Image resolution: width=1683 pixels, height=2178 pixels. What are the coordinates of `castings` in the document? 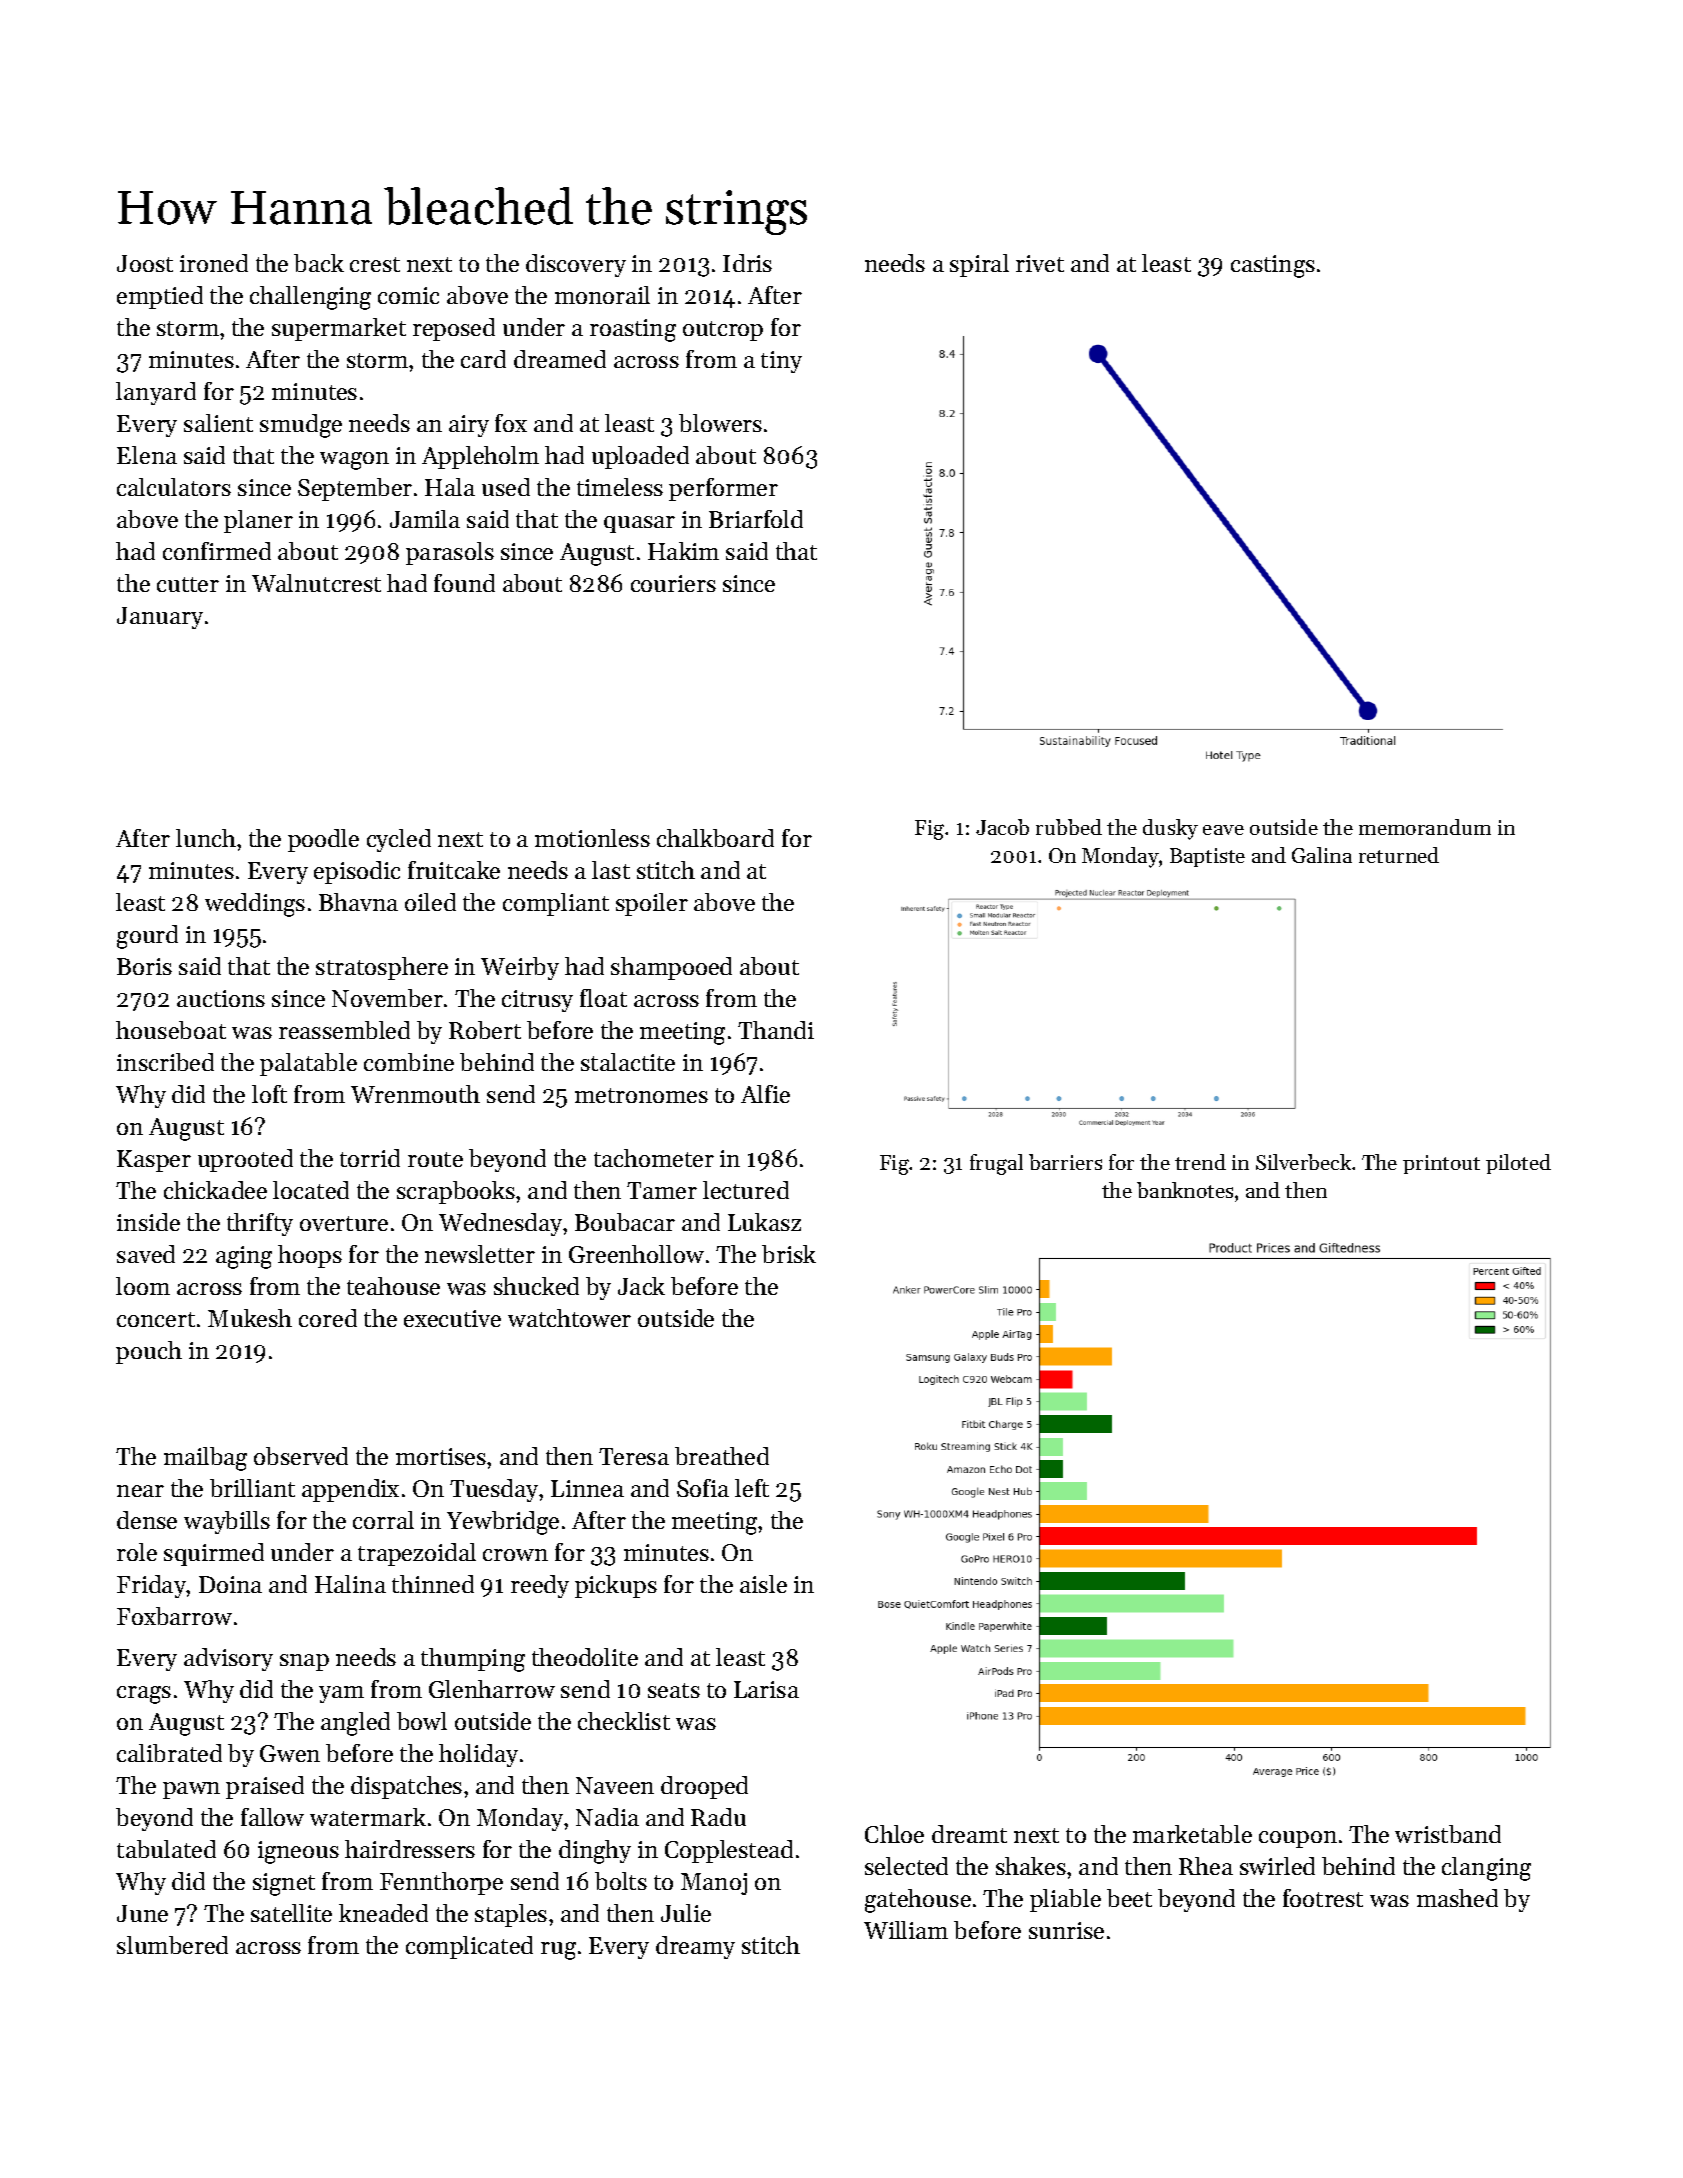 It's located at (1273, 266).
